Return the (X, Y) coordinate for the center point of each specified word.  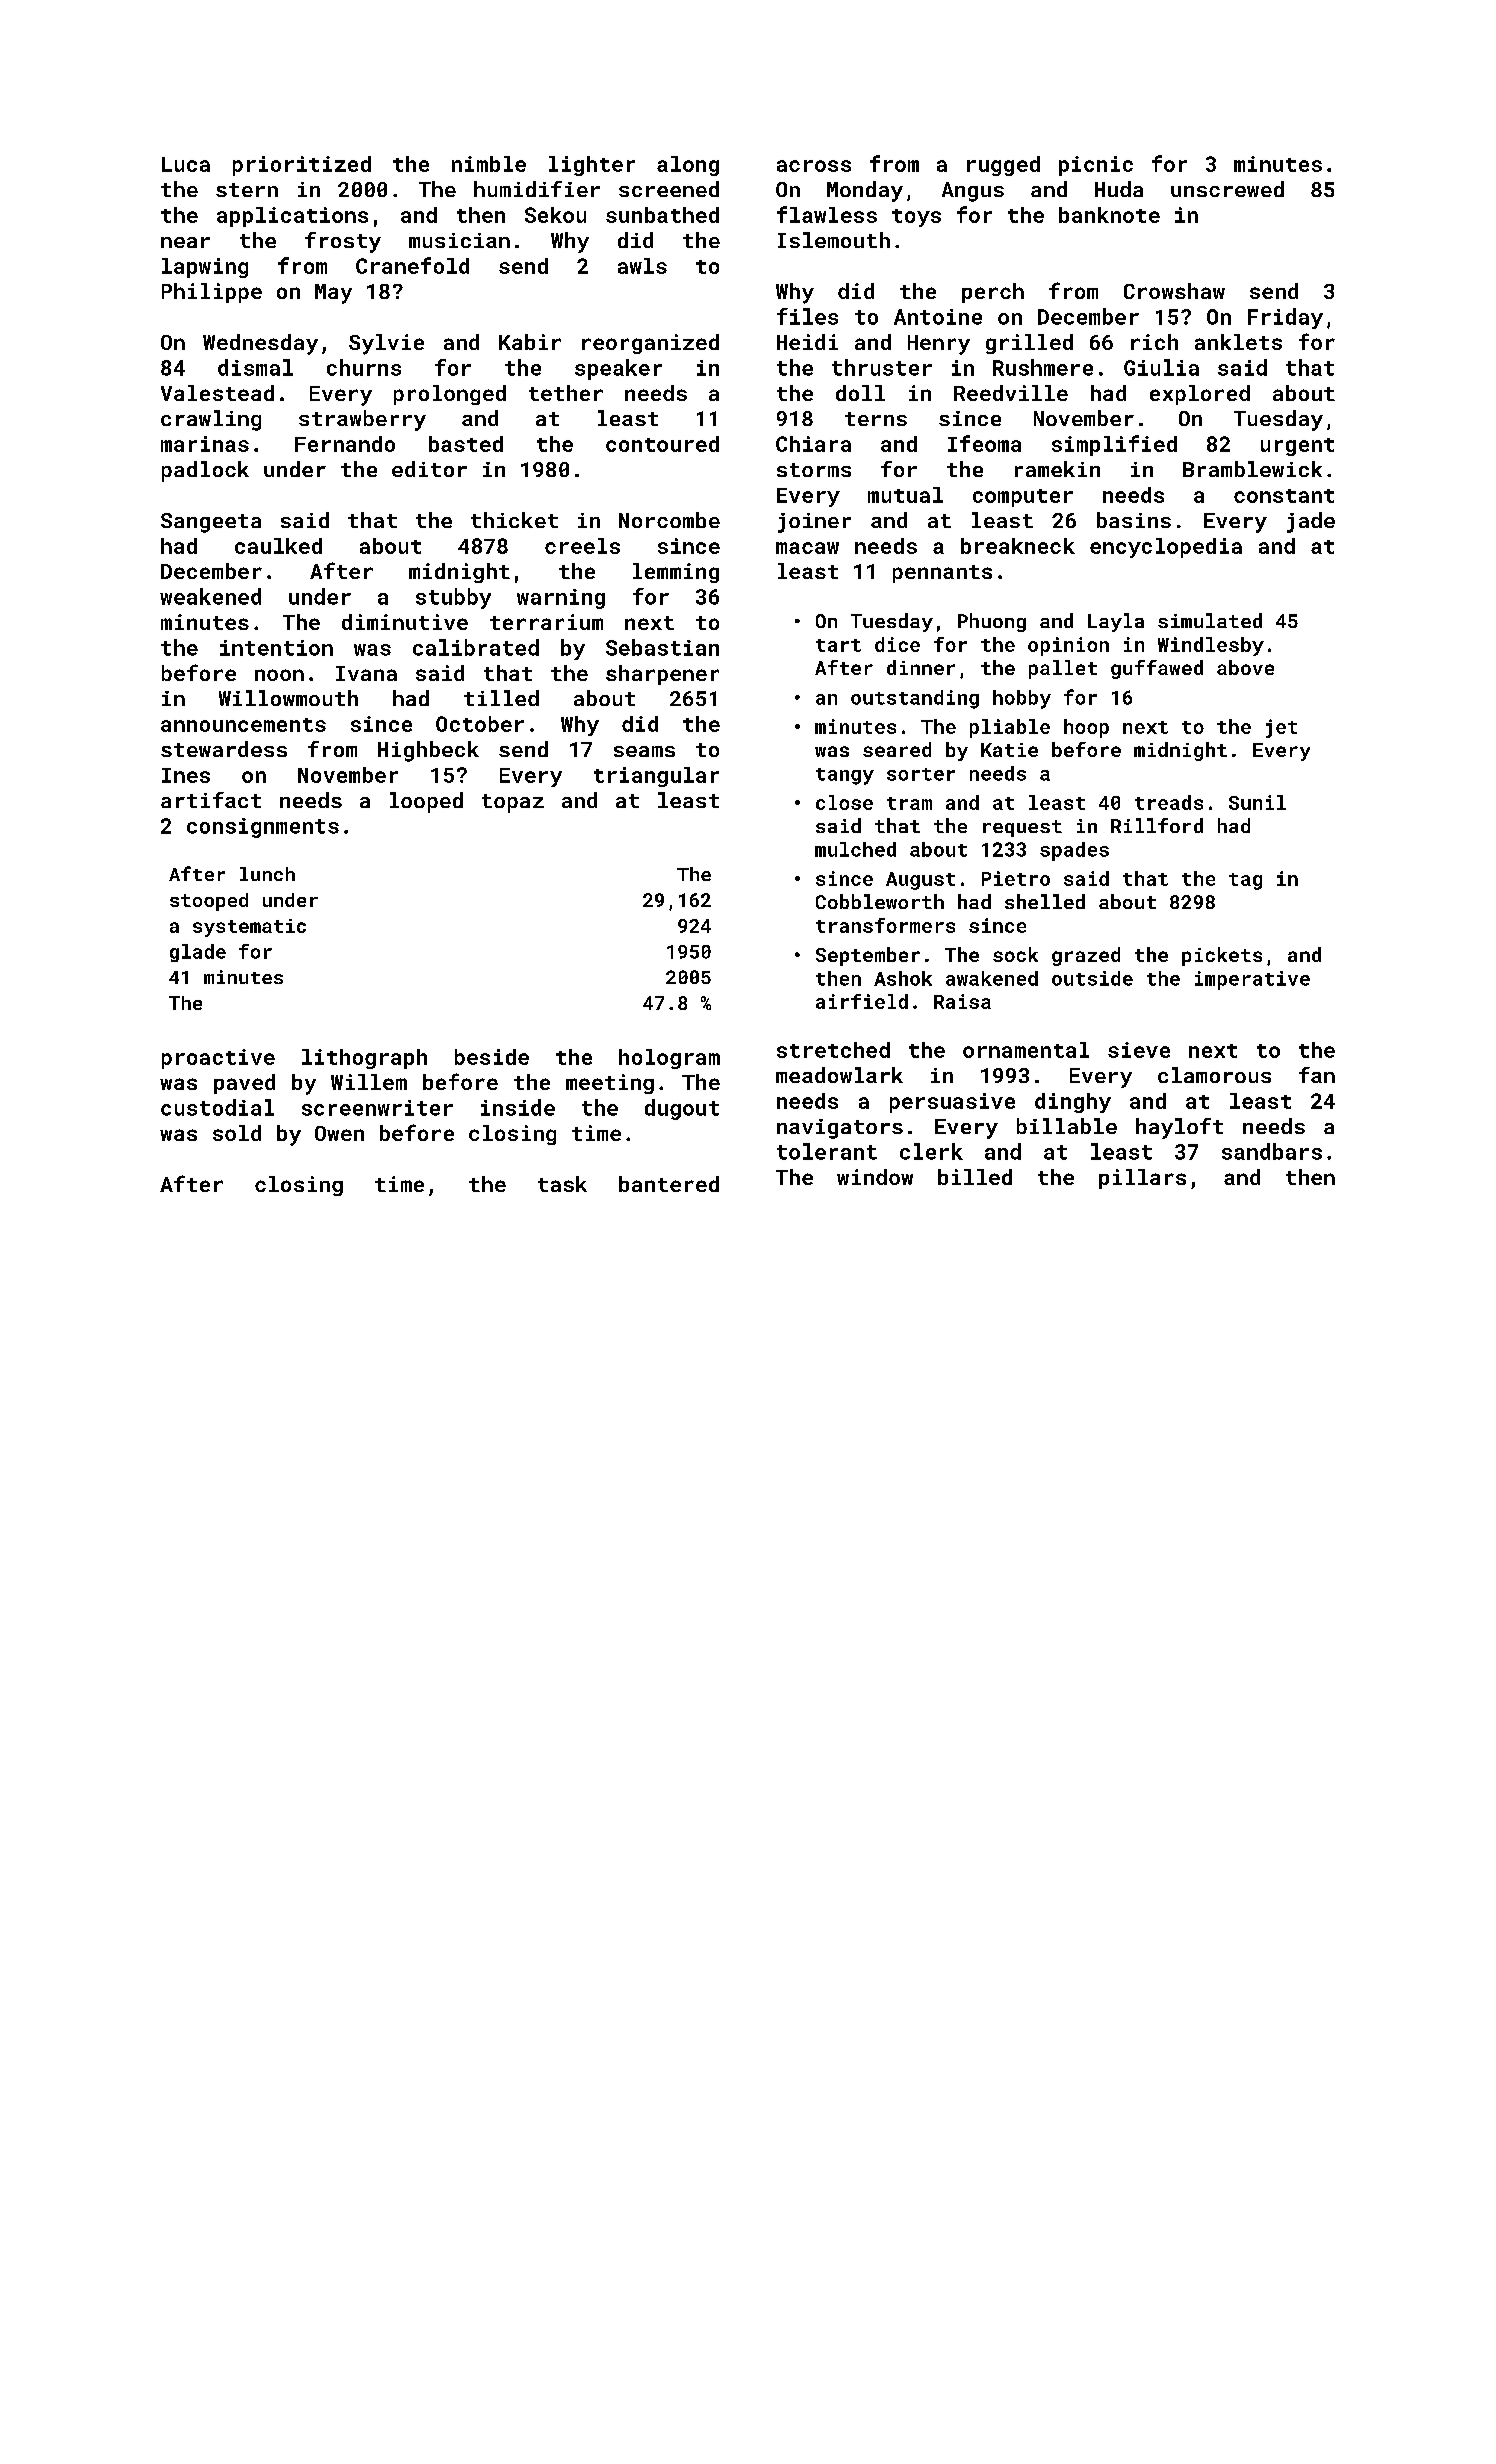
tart (838, 645)
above (1245, 667)
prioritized (302, 166)
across (814, 166)
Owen (339, 1133)
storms (814, 470)
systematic (249, 928)
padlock (205, 471)
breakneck (1018, 546)
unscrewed (1227, 189)
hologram (669, 1059)
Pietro (1016, 878)
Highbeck (428, 751)
